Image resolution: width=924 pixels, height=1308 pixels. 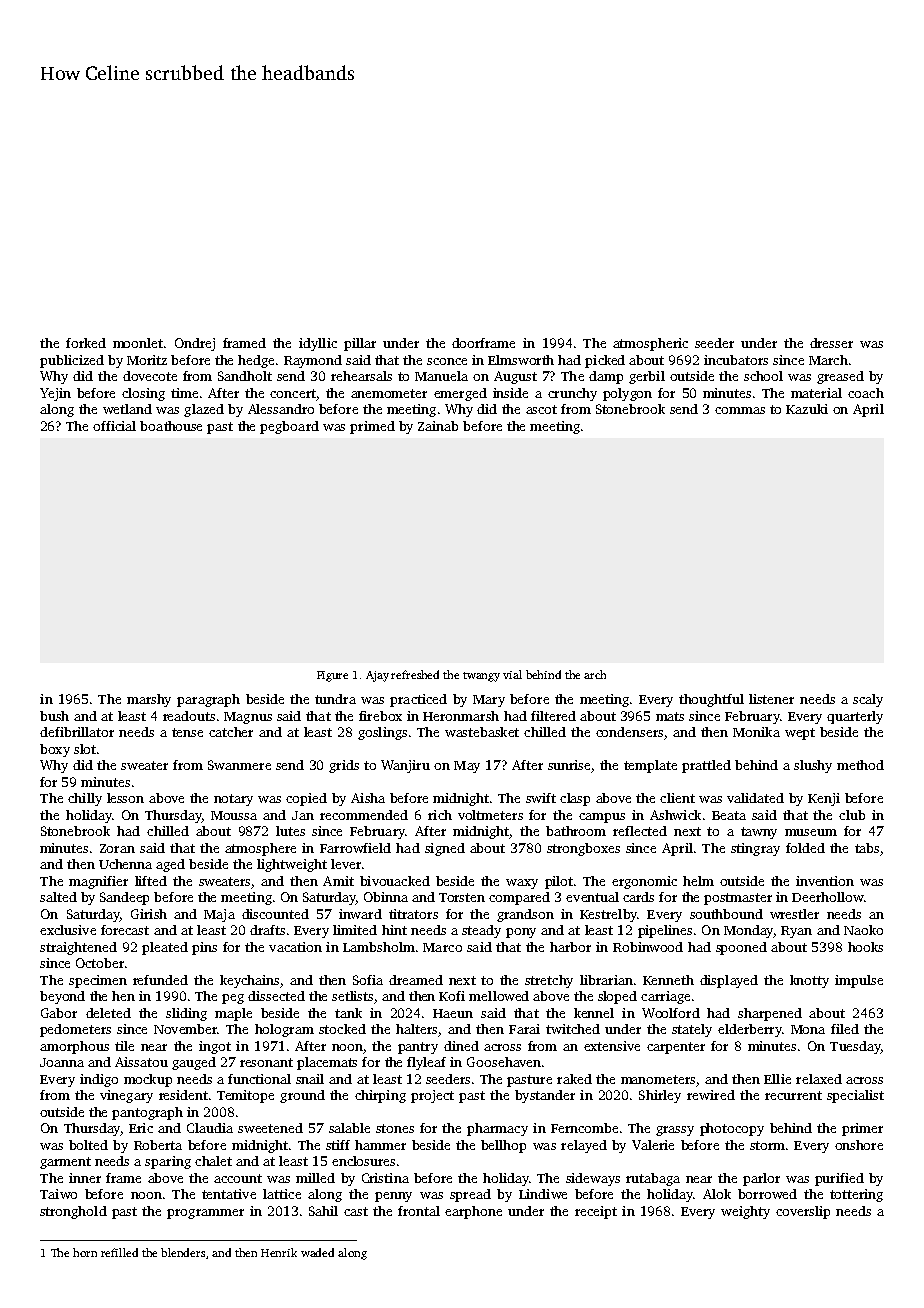 What do you see at coordinates (605, 361) in the screenshot?
I see `picked` at bounding box center [605, 361].
